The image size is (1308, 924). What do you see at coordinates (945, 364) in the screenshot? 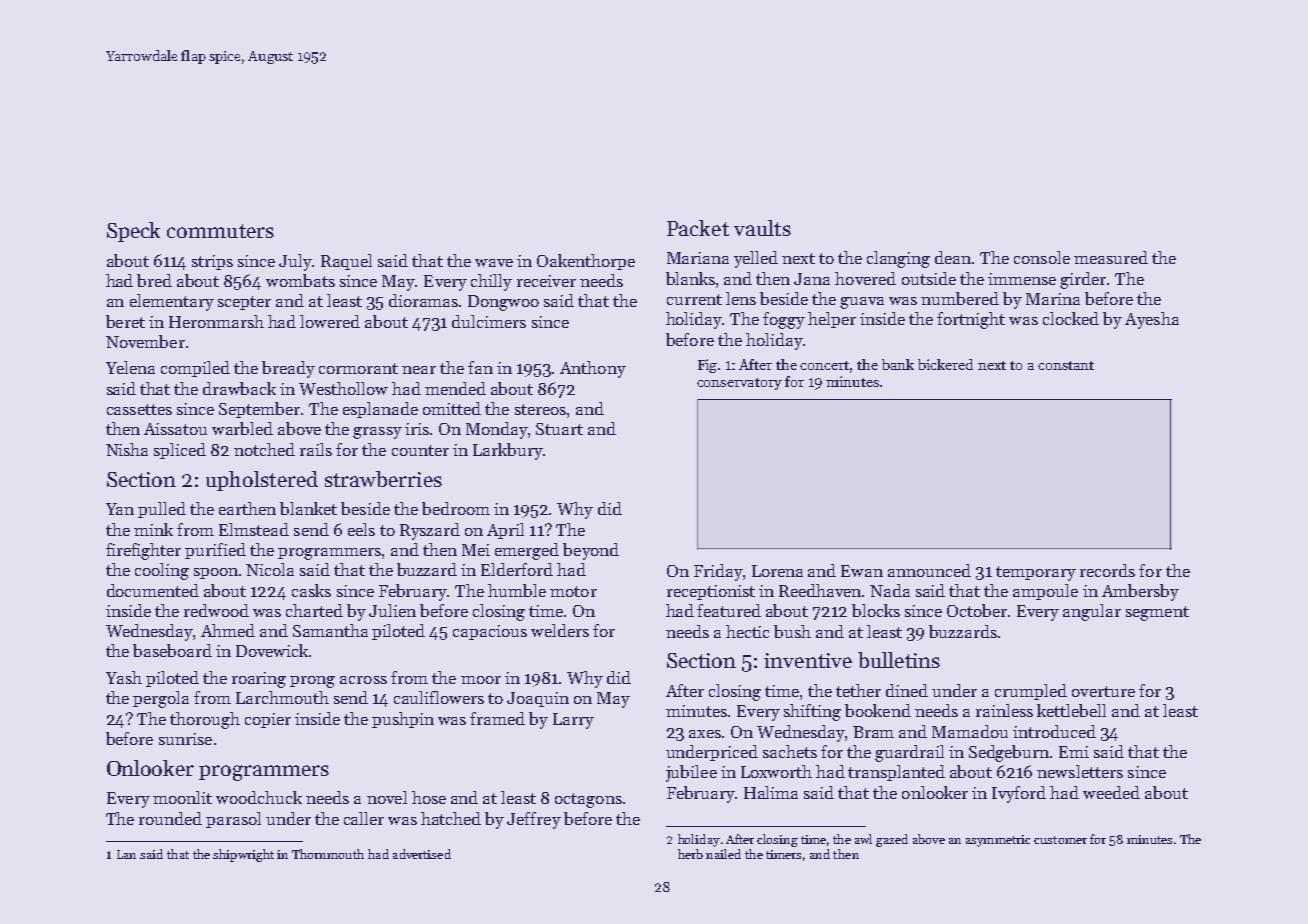
I see `bickered` at bounding box center [945, 364].
